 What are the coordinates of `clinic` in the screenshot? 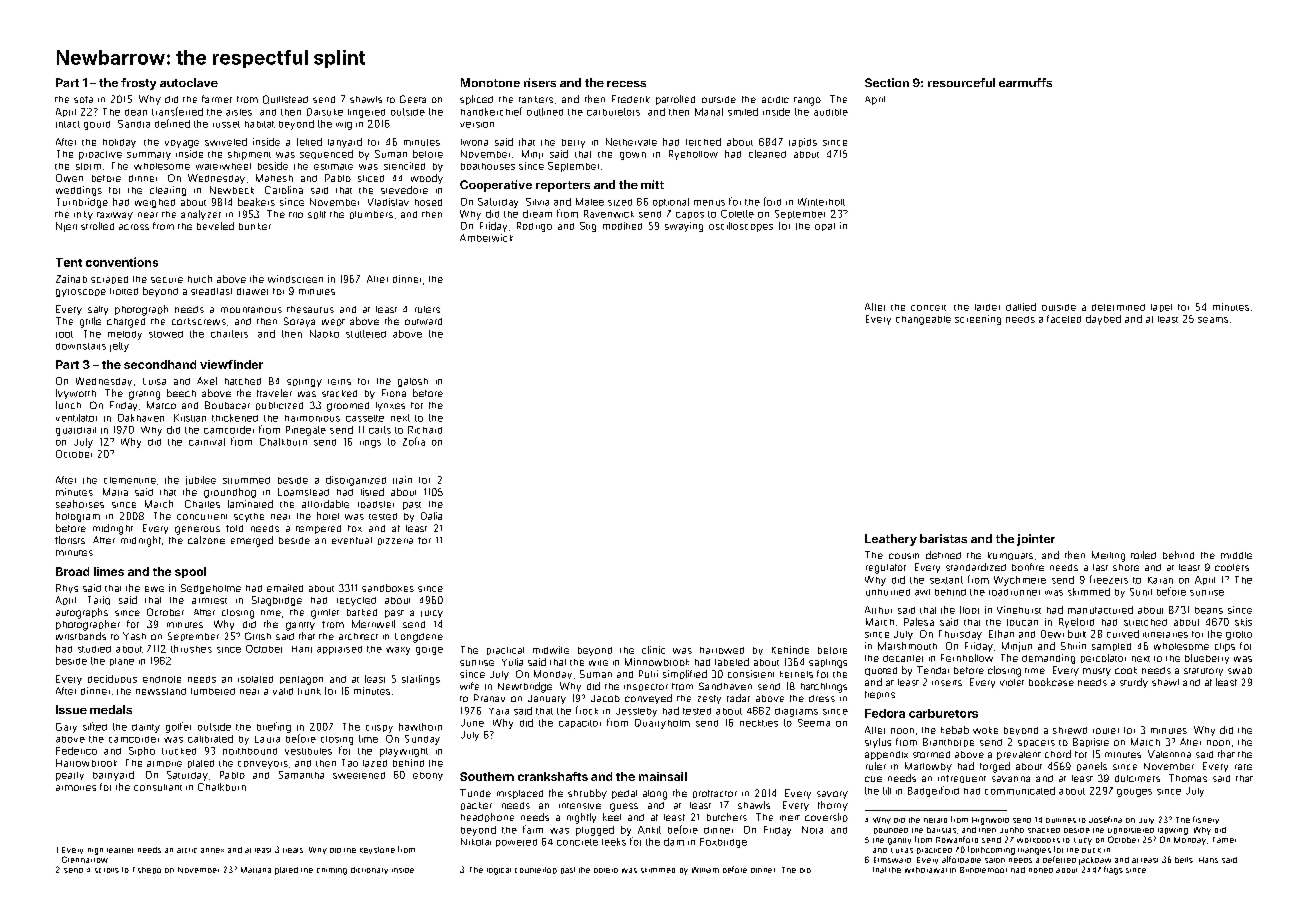 It's located at (653, 650).
